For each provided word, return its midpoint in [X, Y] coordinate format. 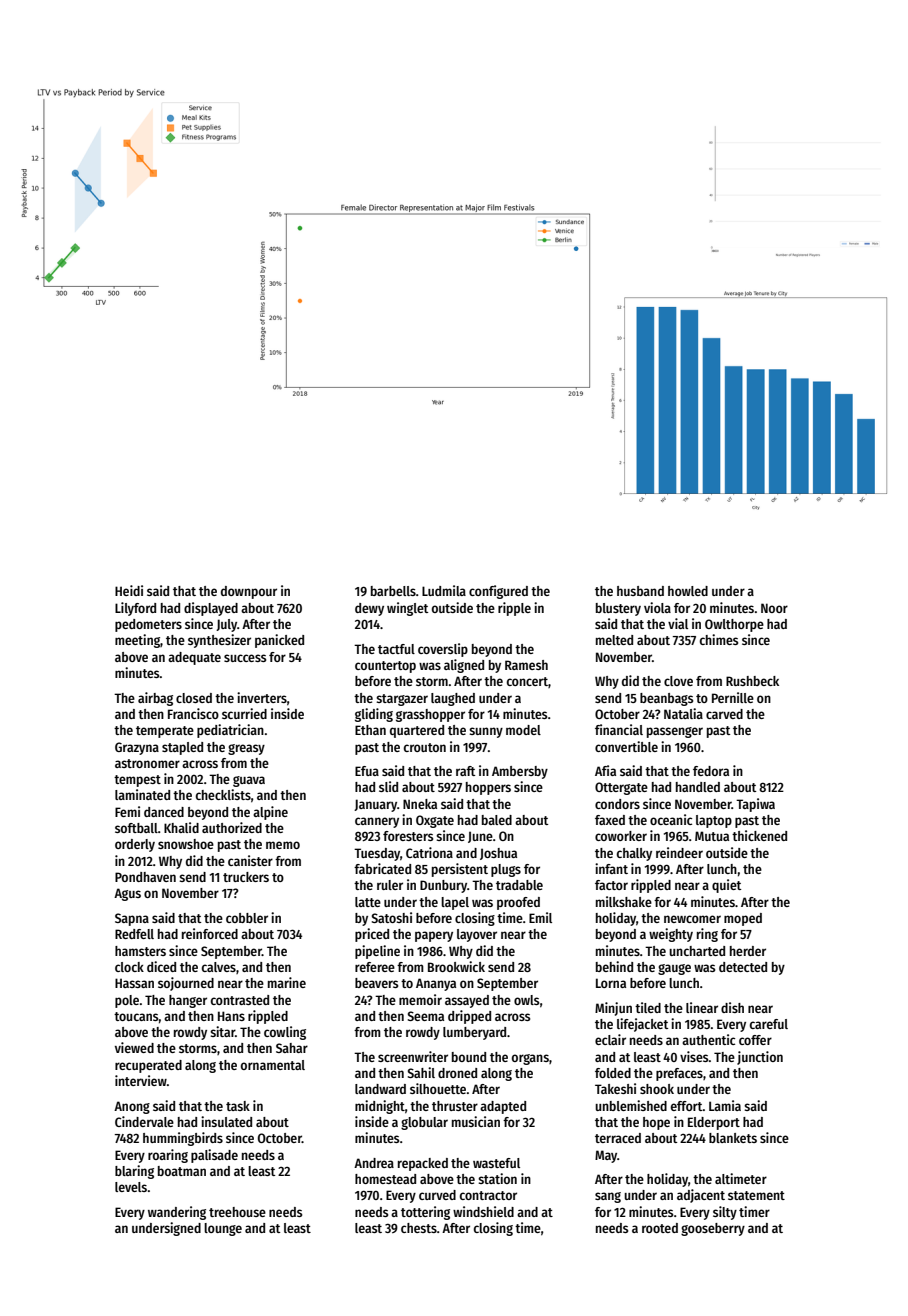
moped [743, 919]
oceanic [671, 819]
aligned [464, 666]
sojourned [186, 984]
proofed [518, 903]
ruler [390, 885]
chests [419, 1228]
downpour [249, 592]
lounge [223, 1229]
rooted [660, 1228]
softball [136, 828]
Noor [774, 608]
